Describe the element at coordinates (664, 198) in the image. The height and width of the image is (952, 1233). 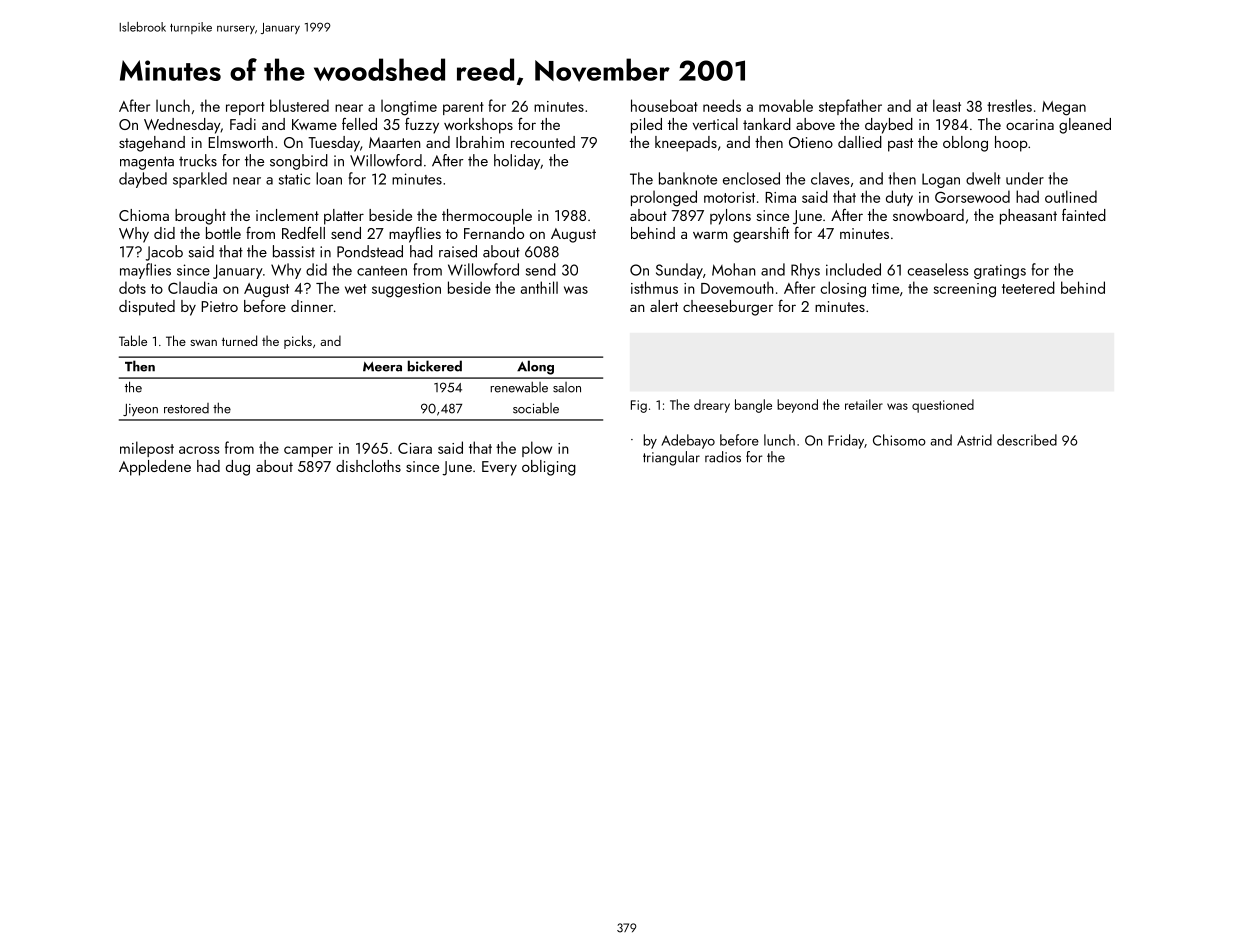
I see `prolonged` at that location.
